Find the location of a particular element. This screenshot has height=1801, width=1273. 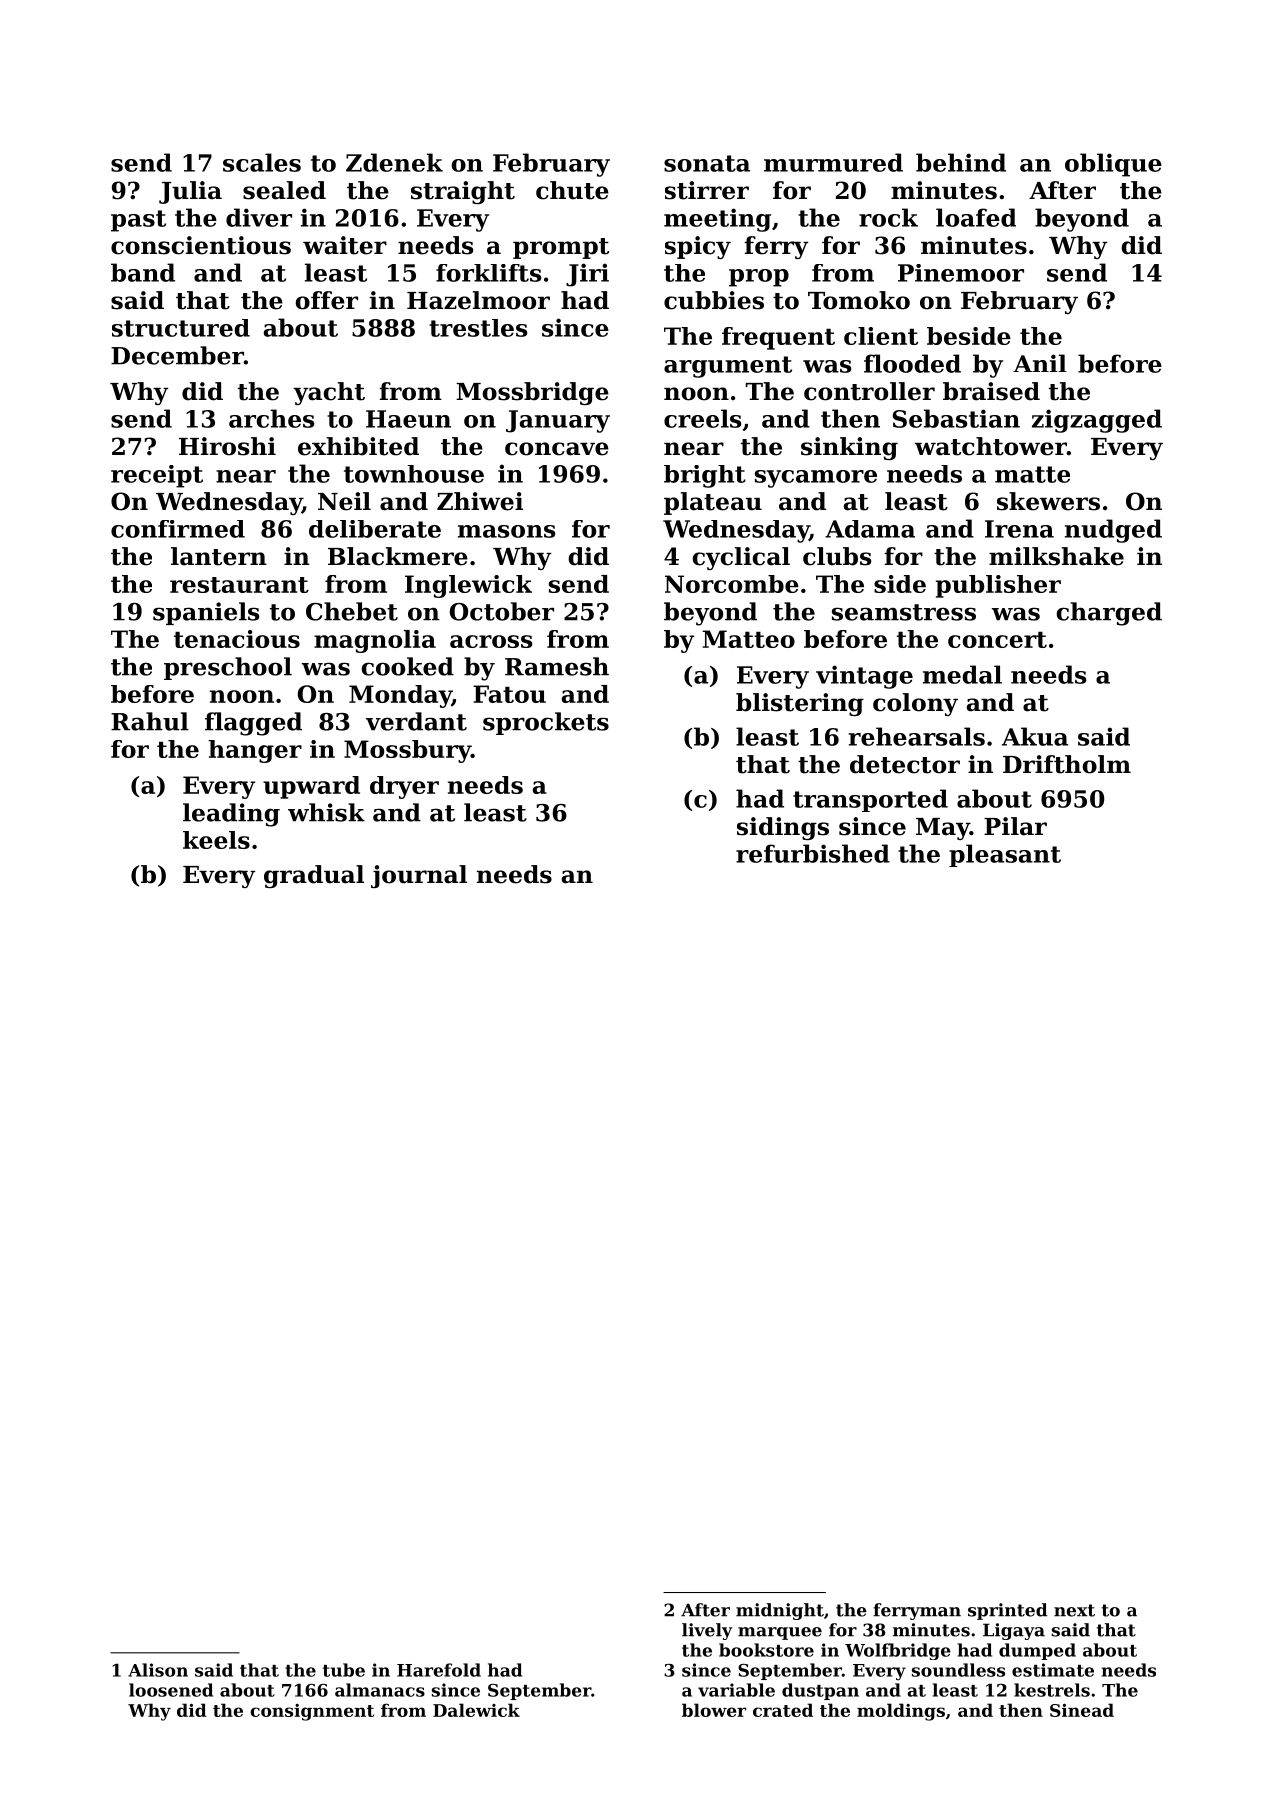

dumped is located at coordinates (1037, 1651).
